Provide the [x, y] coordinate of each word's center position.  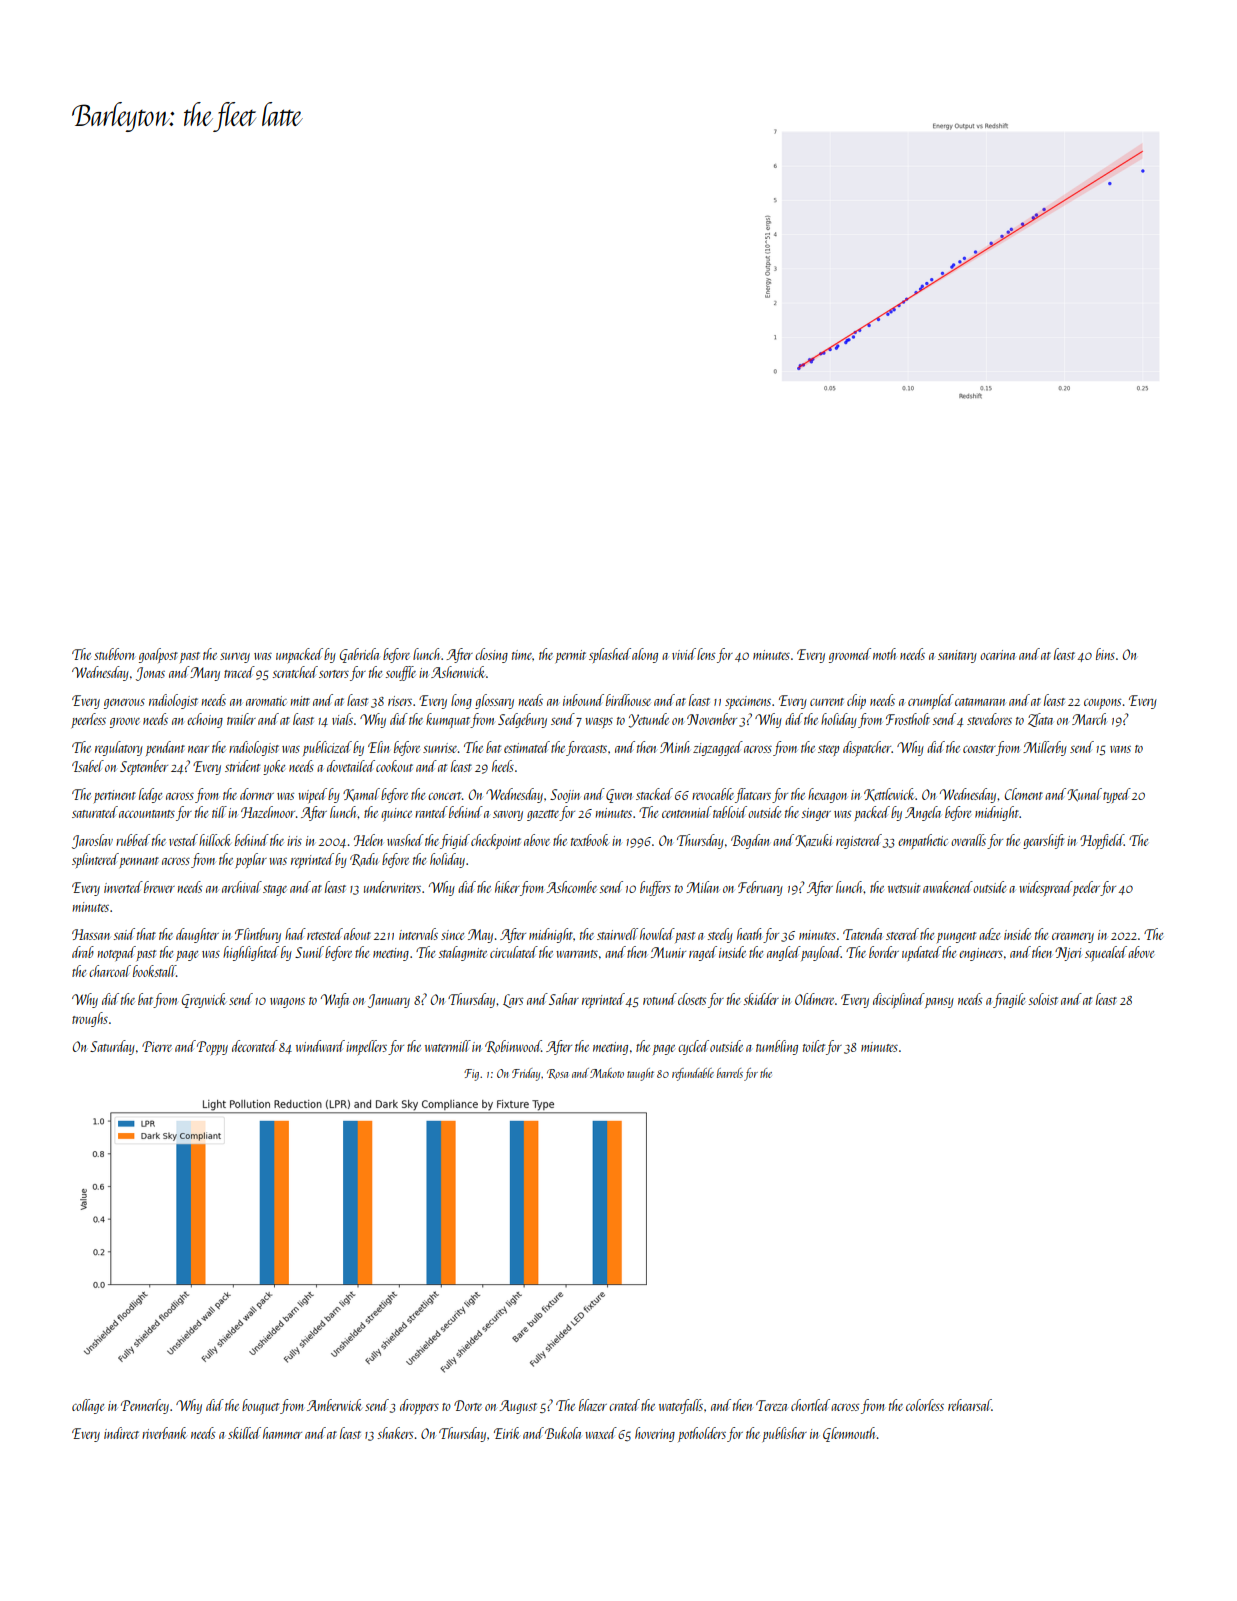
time [522, 655]
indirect [121, 1433]
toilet [814, 1046]
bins [1105, 654]
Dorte [468, 1405]
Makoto [607, 1073]
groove [125, 723]
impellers [366, 1047]
